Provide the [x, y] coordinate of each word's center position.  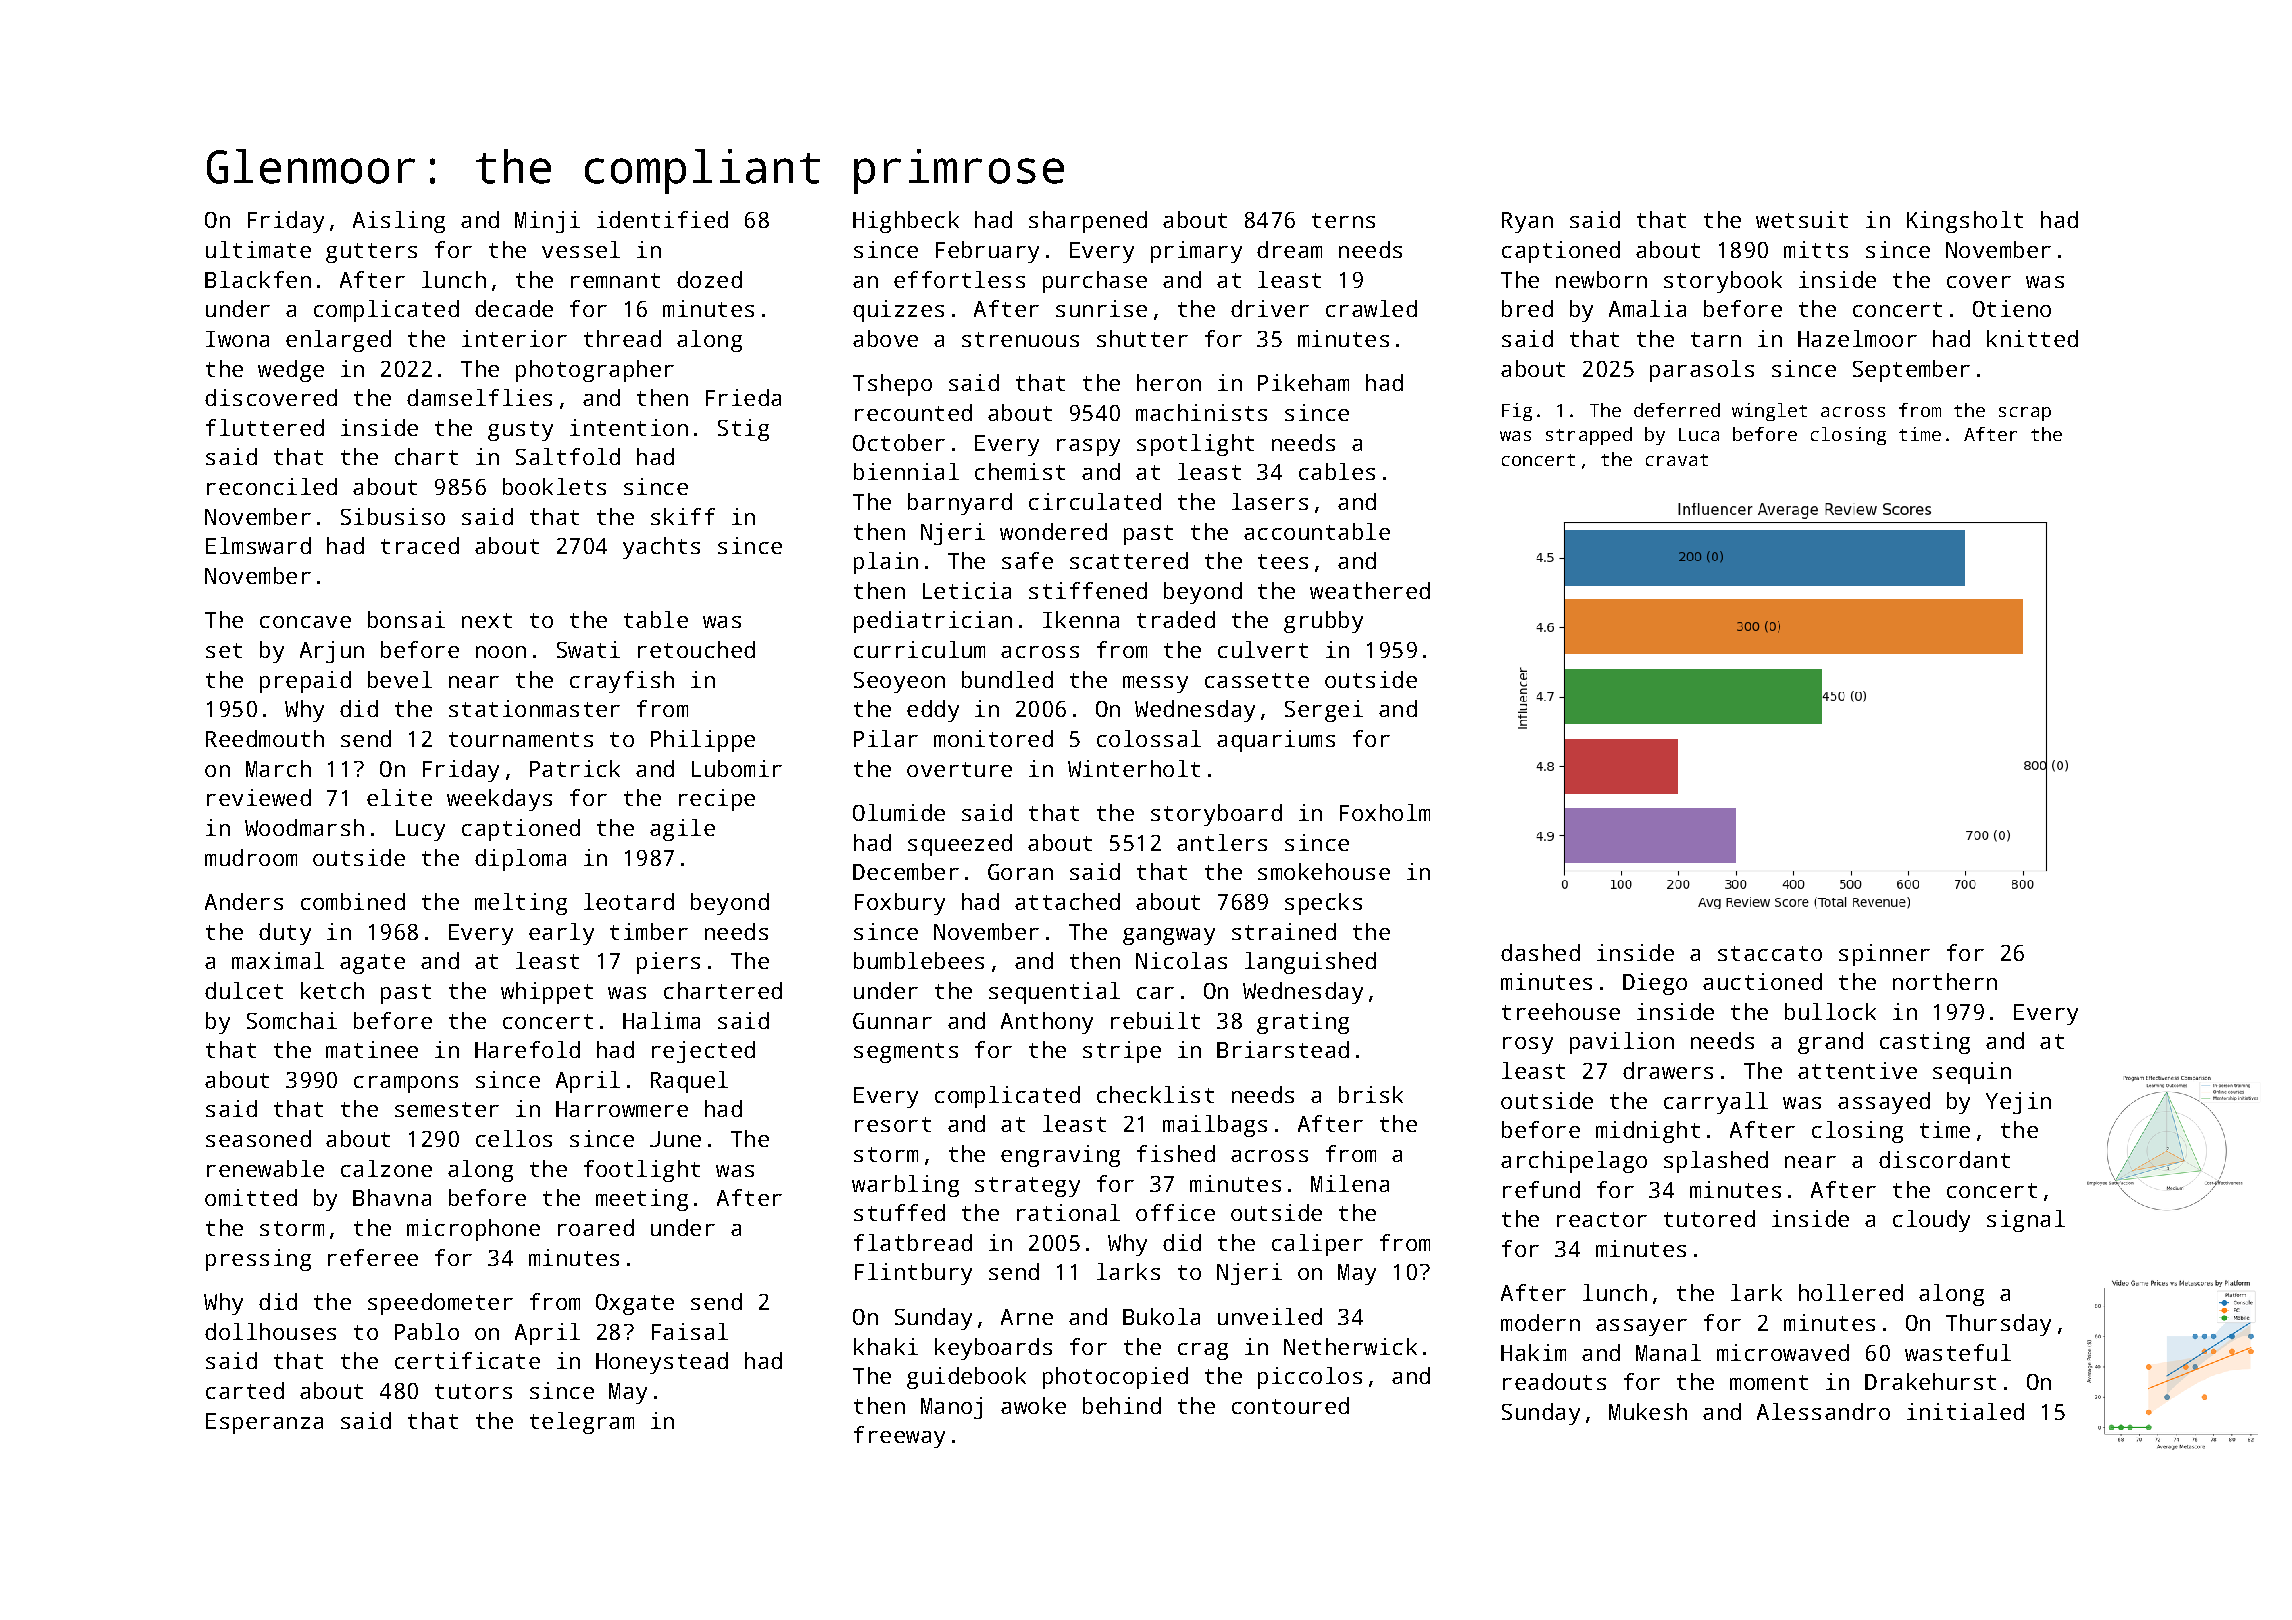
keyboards [993, 1349]
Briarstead [1283, 1049]
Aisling [399, 222]
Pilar [886, 738]
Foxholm [1385, 812]
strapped [1589, 436]
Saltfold [568, 456]
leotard [629, 901]
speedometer [440, 1304]
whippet [547, 993]
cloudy [1931, 1221]
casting [1925, 1043]
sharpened [1088, 222]
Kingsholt [1965, 222]
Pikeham [1303, 382]
